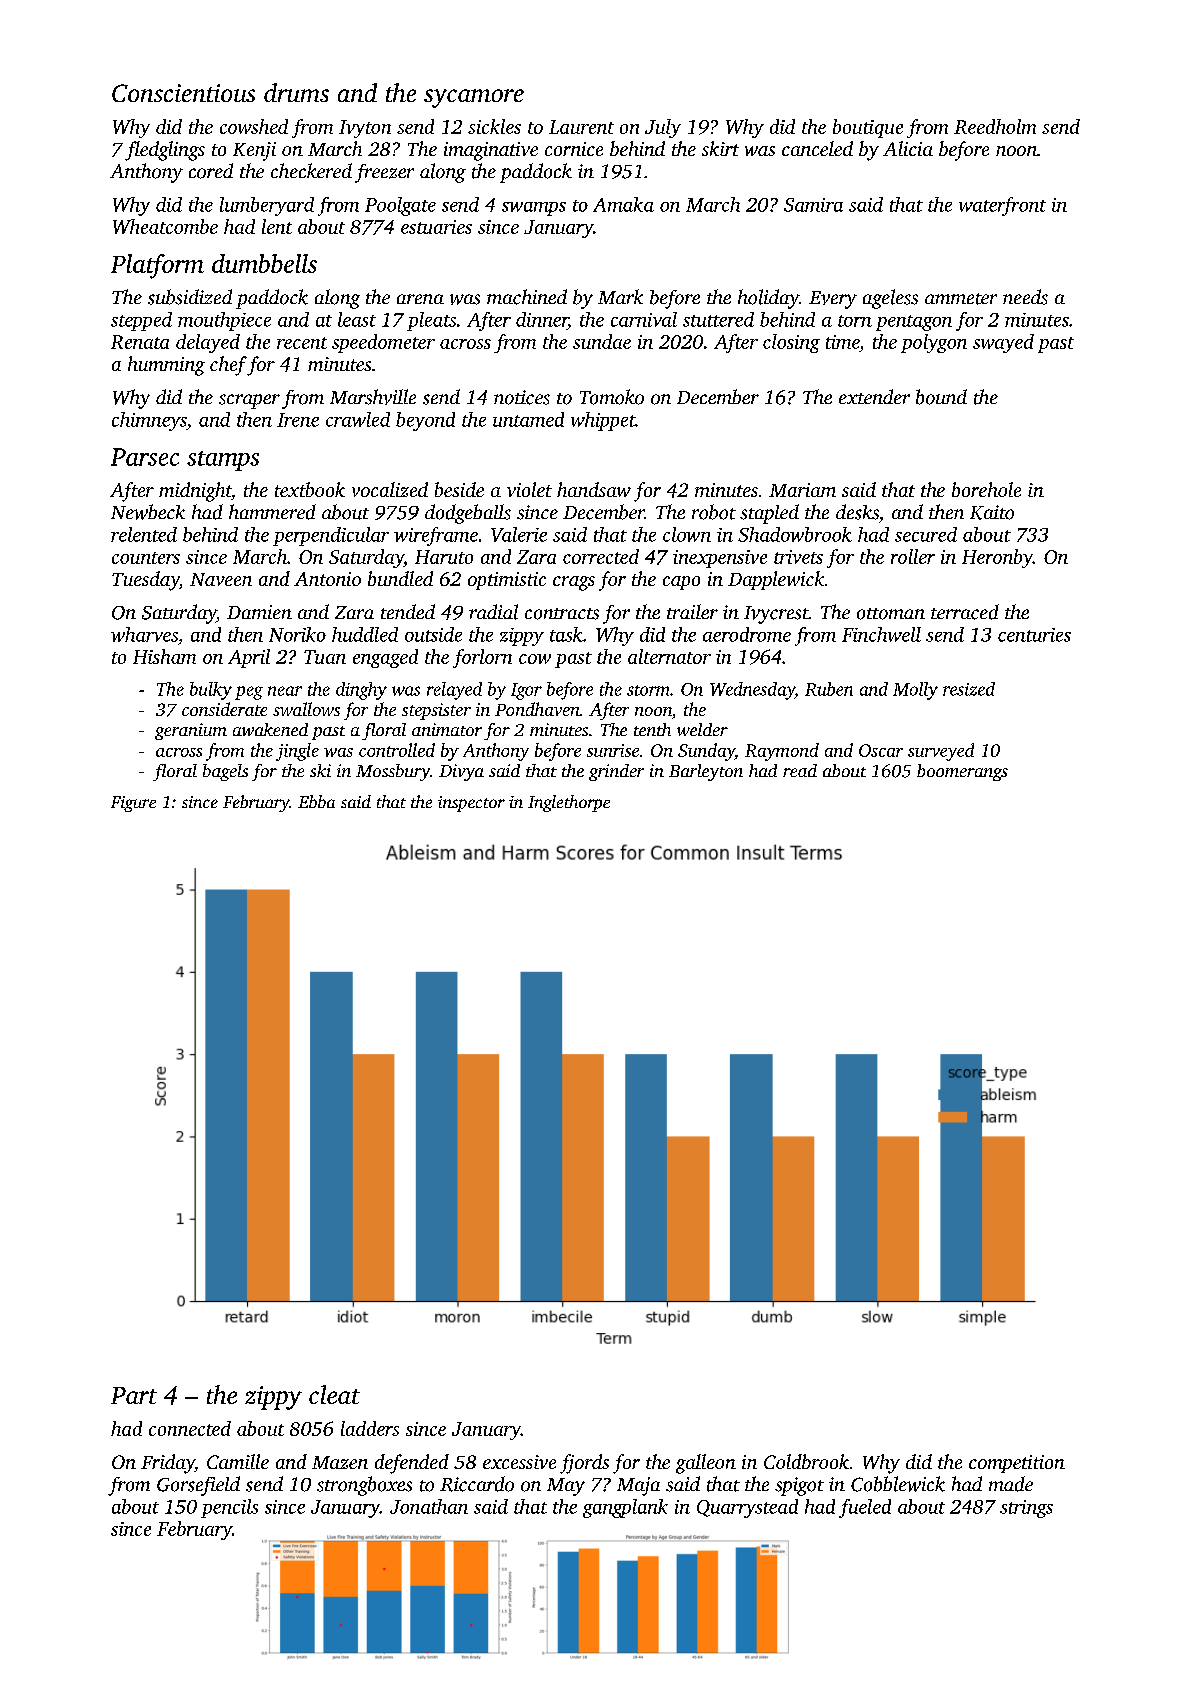 The width and height of the image is (1191, 1685). Describe the element at coordinates (1017, 1464) in the image. I see `competition` at that location.
